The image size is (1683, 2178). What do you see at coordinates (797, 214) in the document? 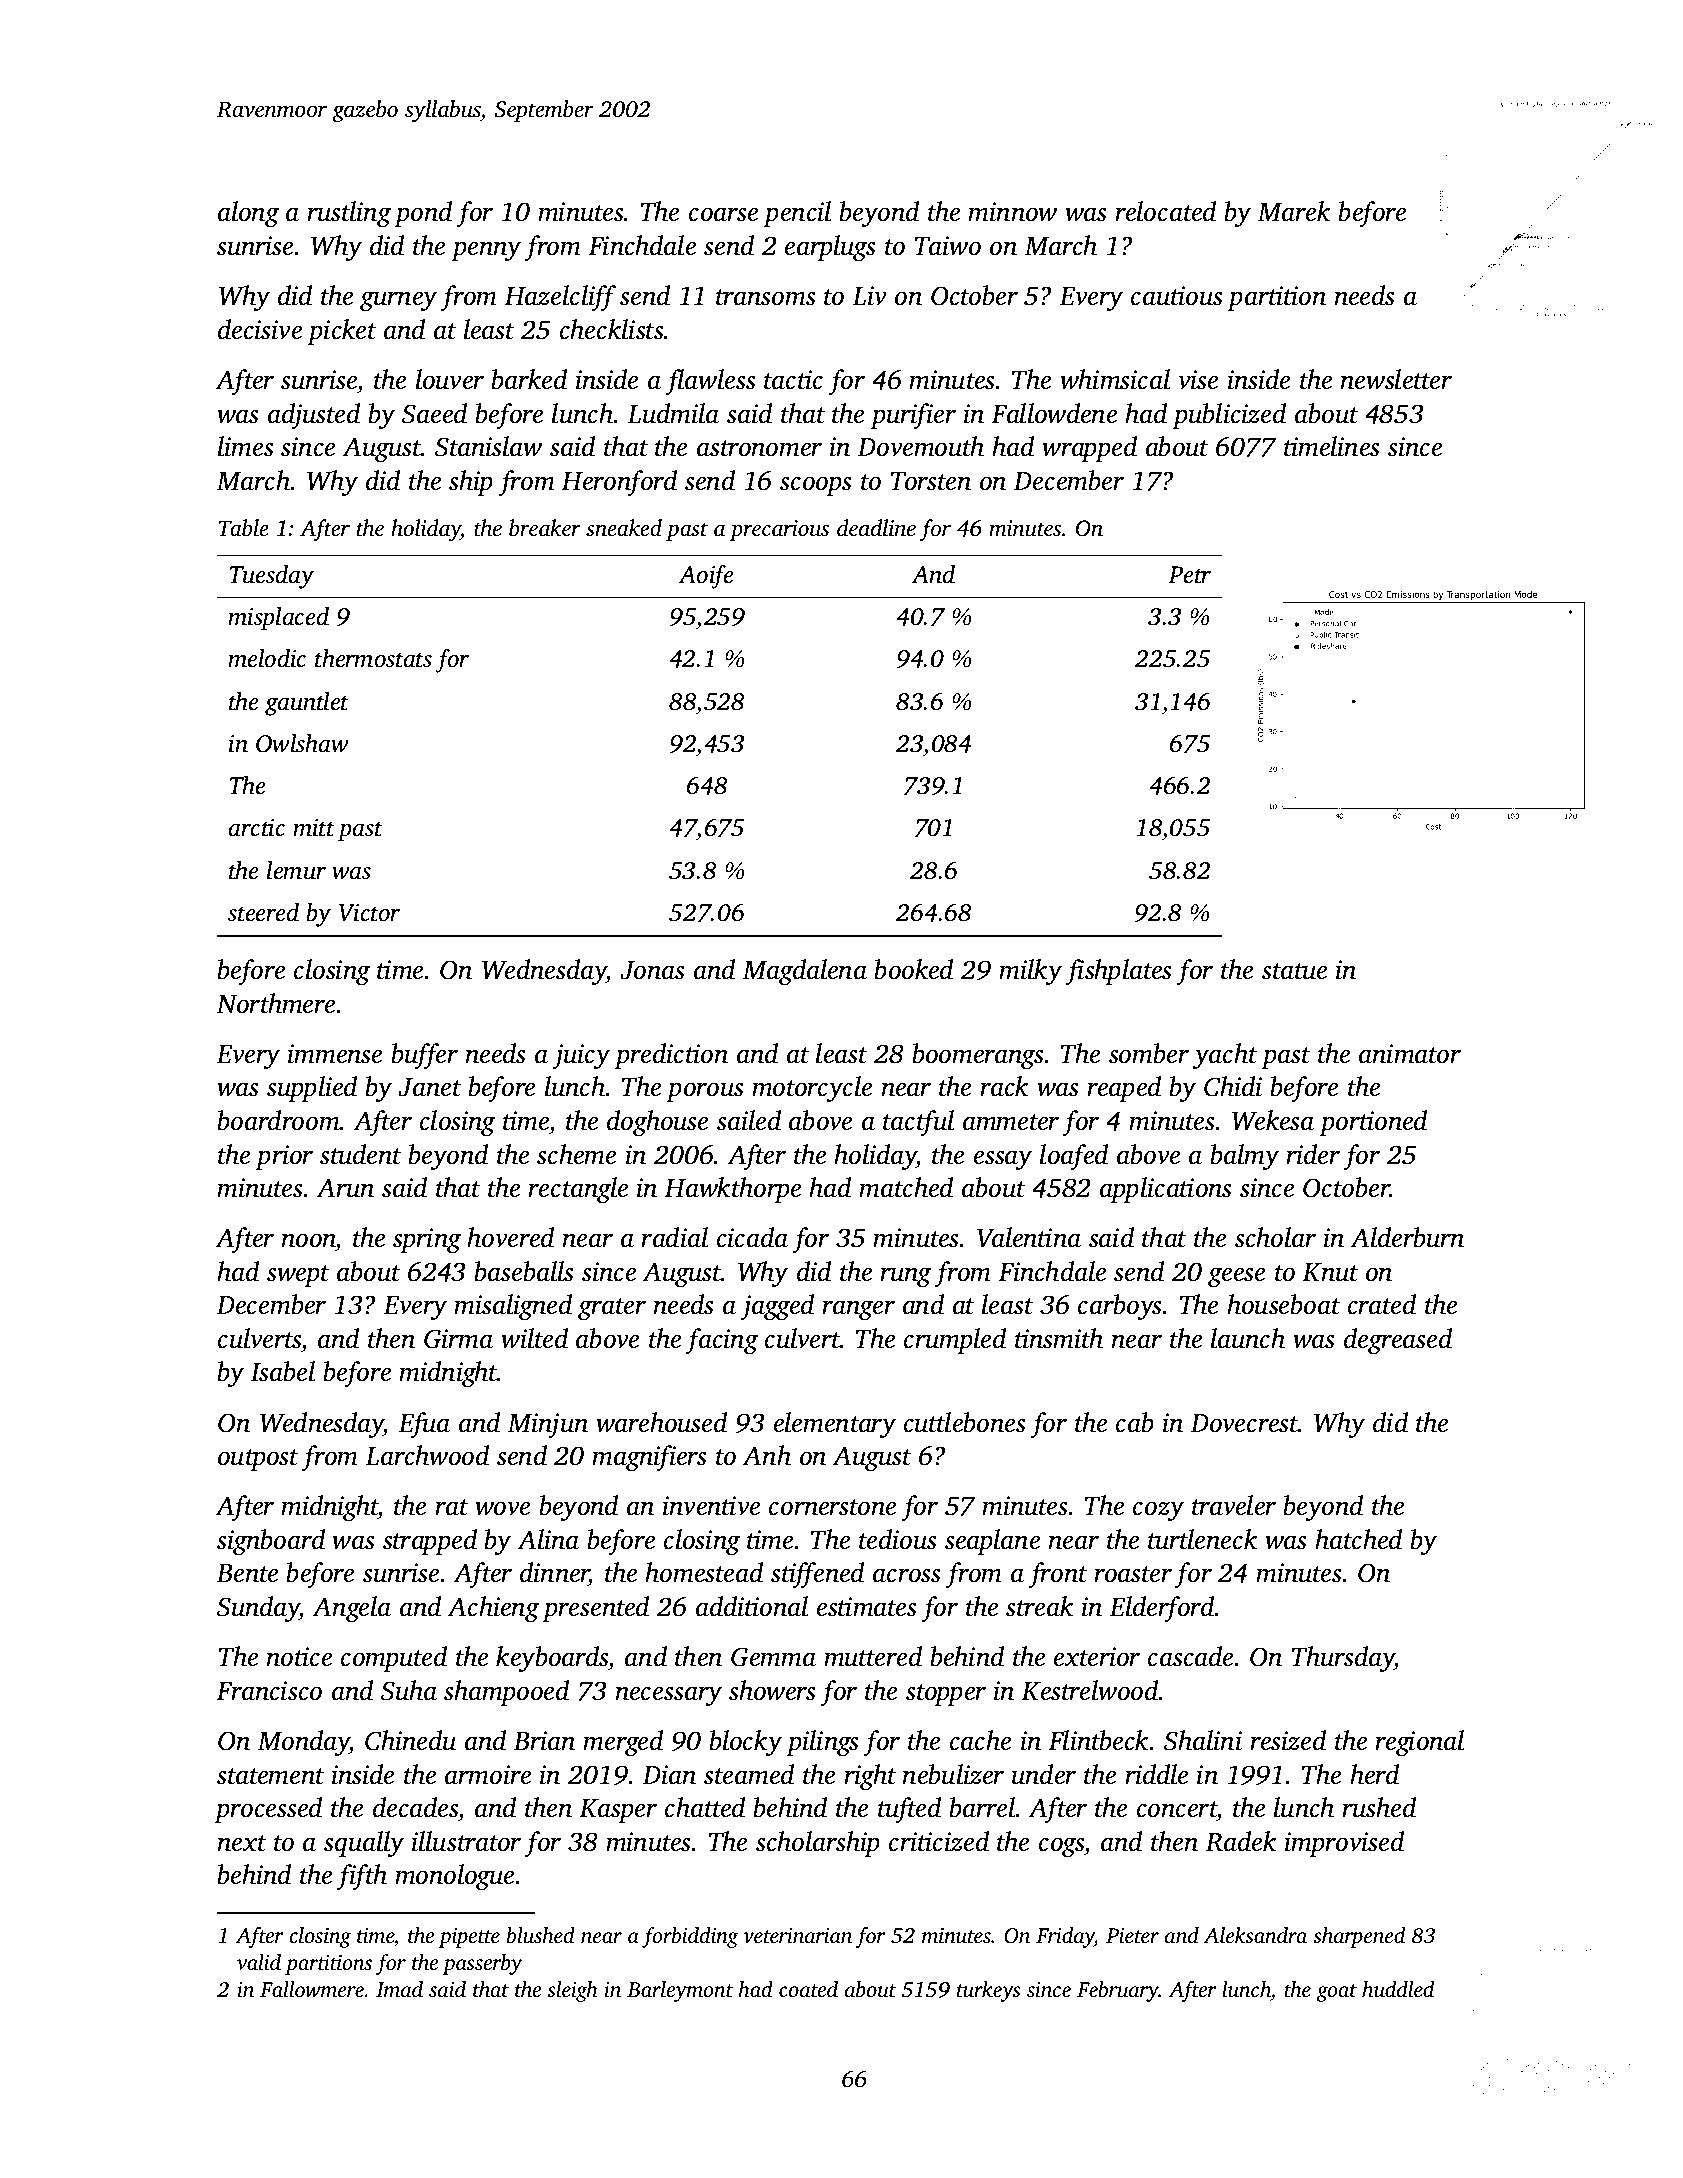
I see `pencil` at bounding box center [797, 214].
